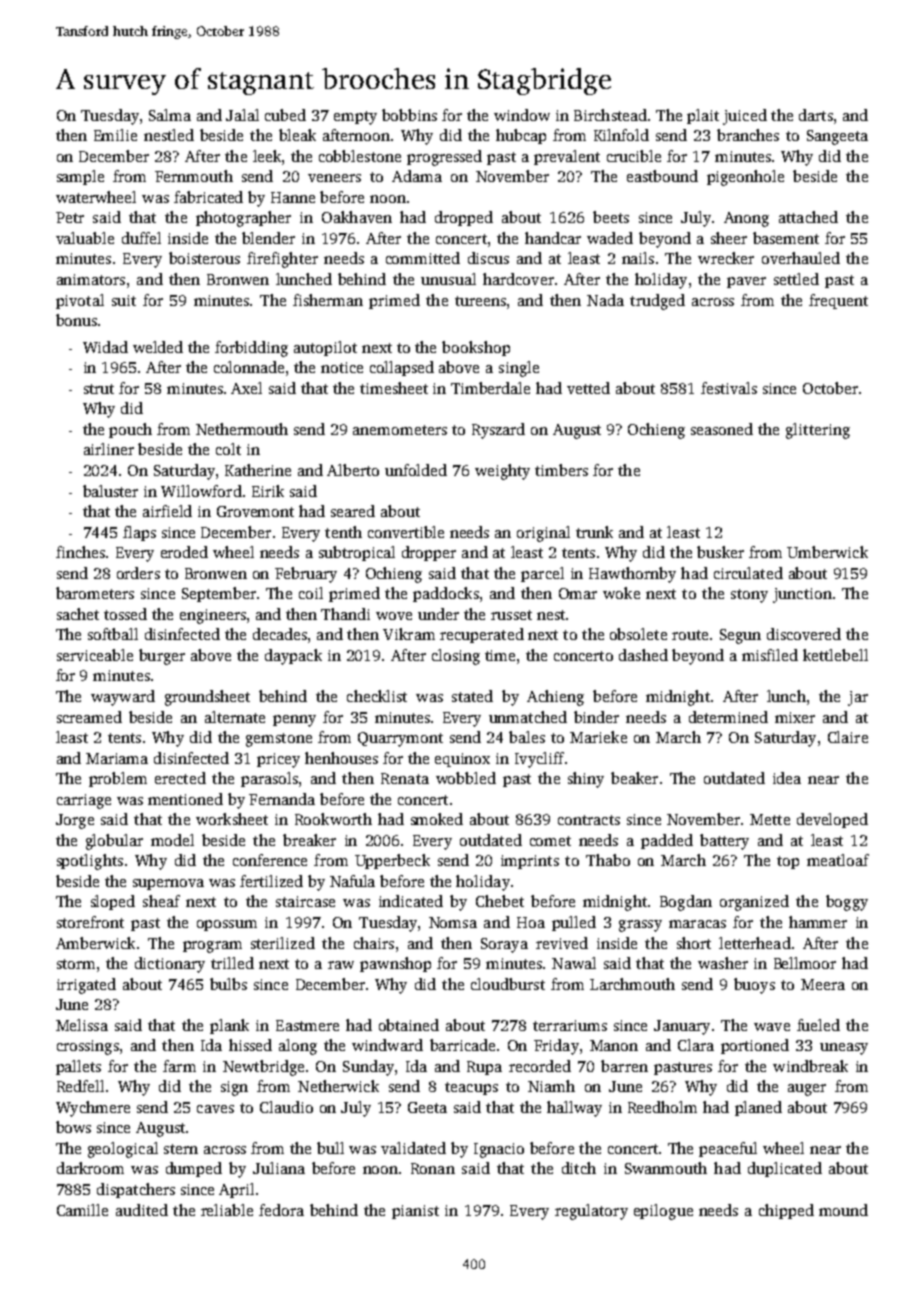 The width and height of the screenshot is (924, 1308). Describe the element at coordinates (746, 282) in the screenshot. I see `paver` at that location.
